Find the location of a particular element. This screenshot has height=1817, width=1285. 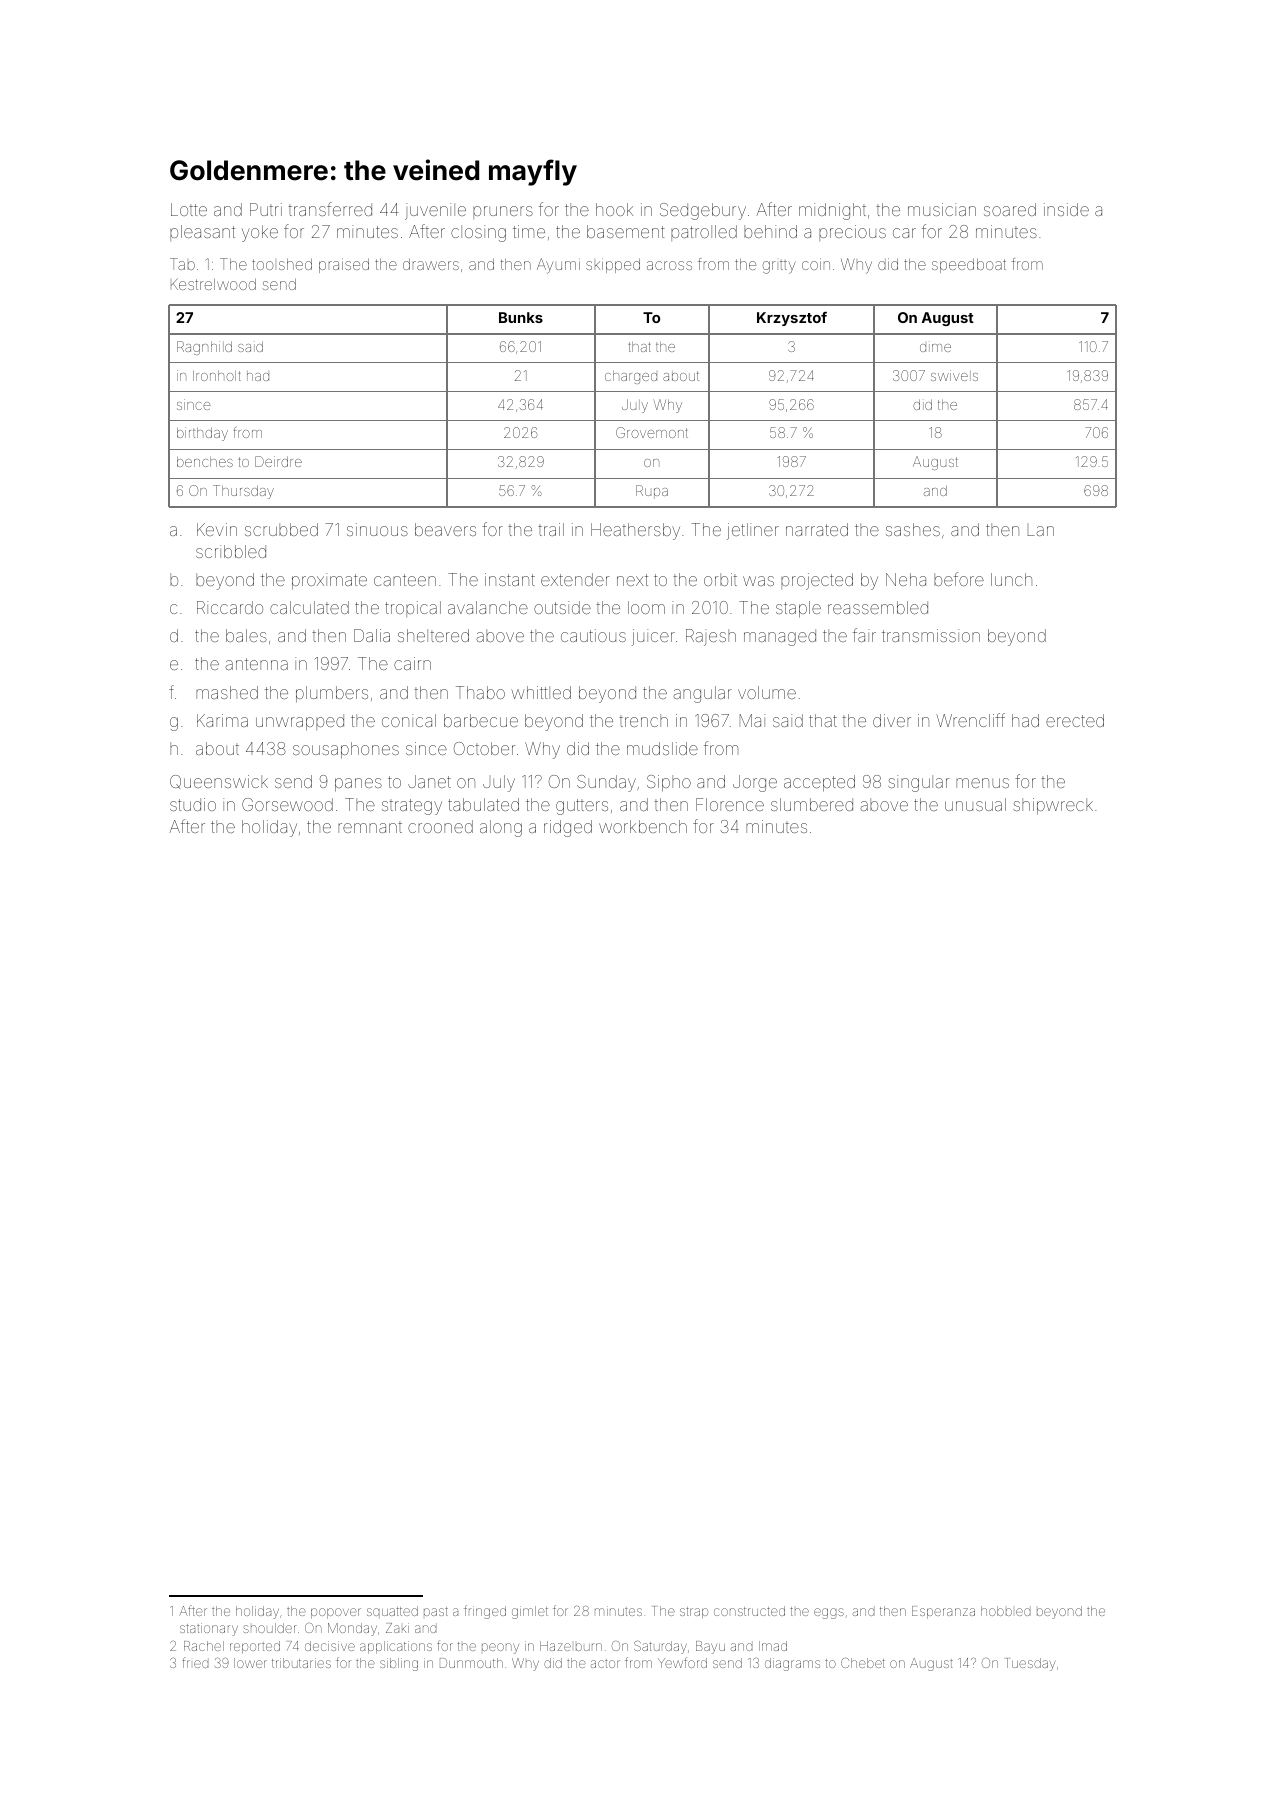

popover is located at coordinates (336, 1613).
